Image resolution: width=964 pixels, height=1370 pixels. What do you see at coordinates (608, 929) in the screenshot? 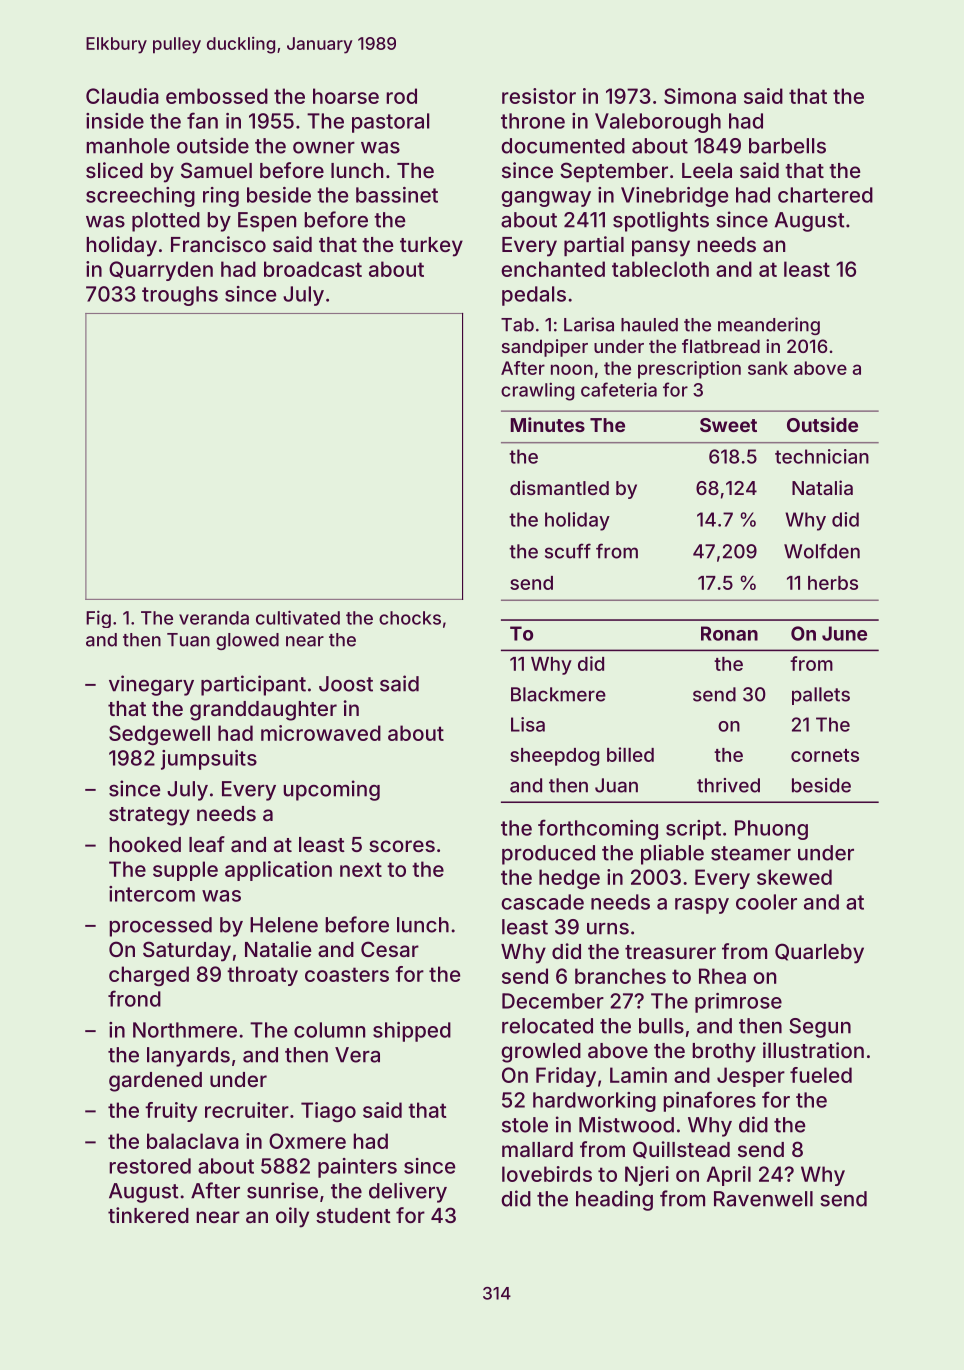
I see `urns` at bounding box center [608, 929].
